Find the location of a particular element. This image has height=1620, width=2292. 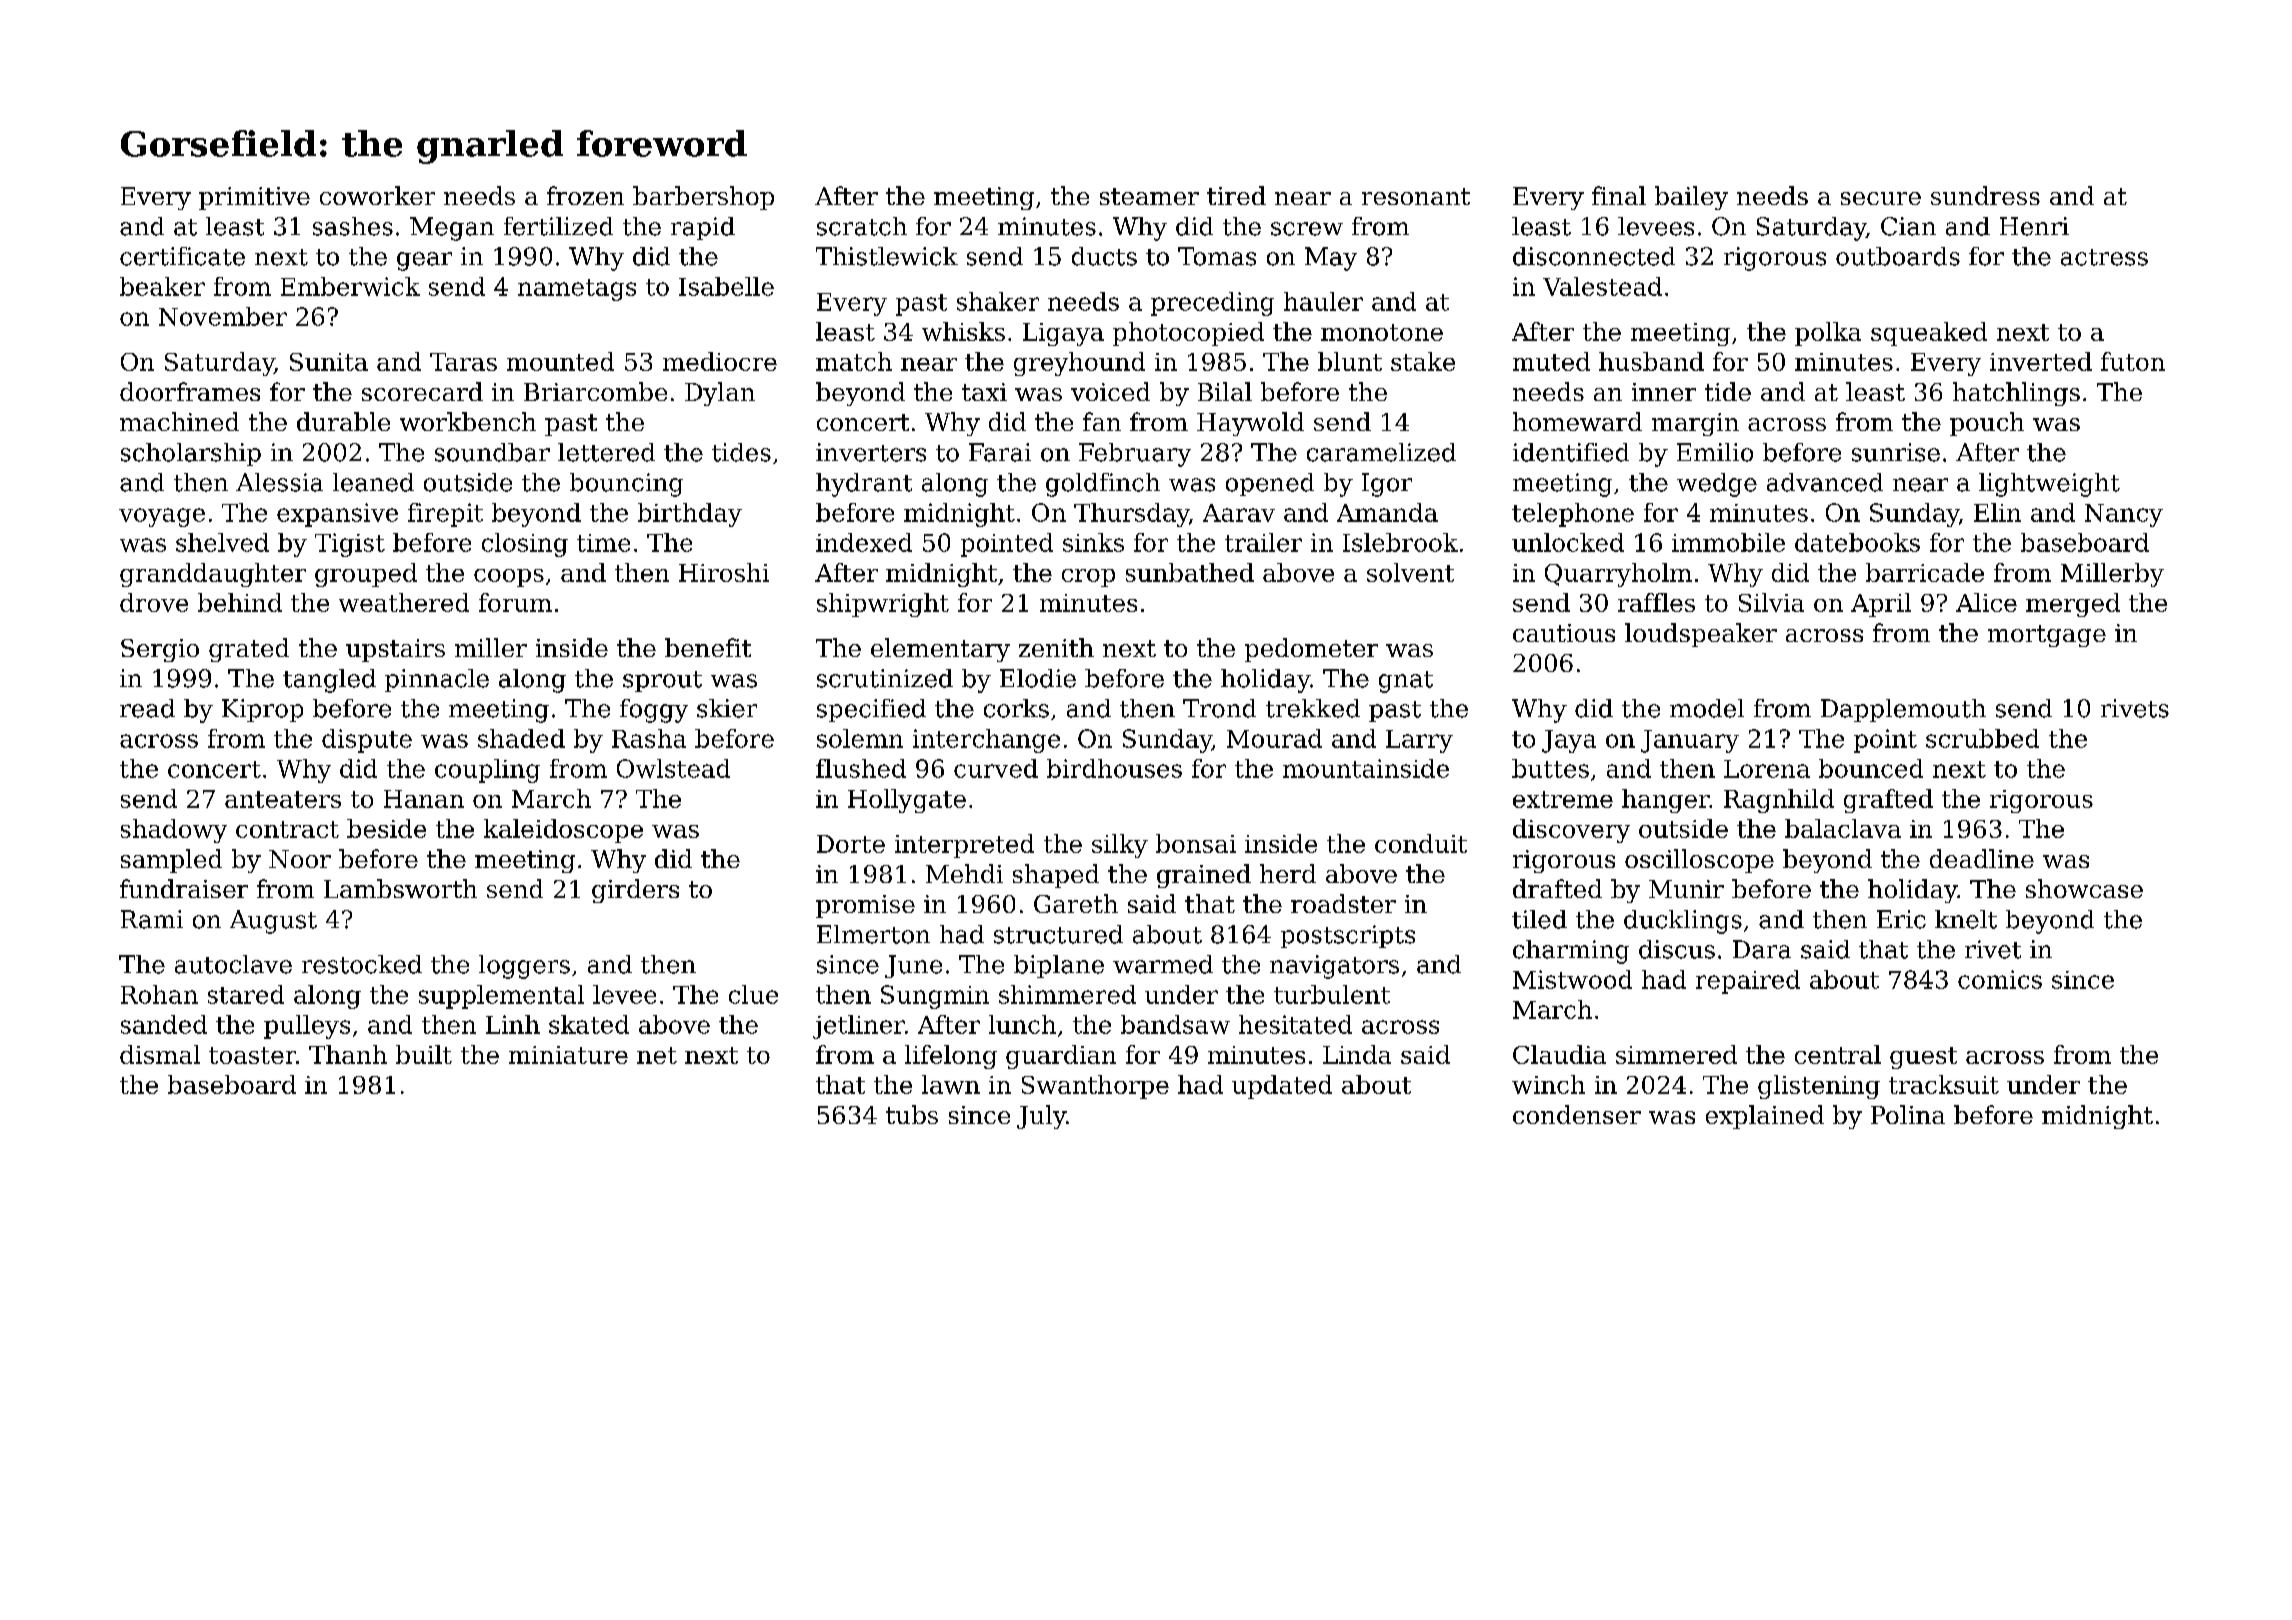

barricade is located at coordinates (1925, 572).
